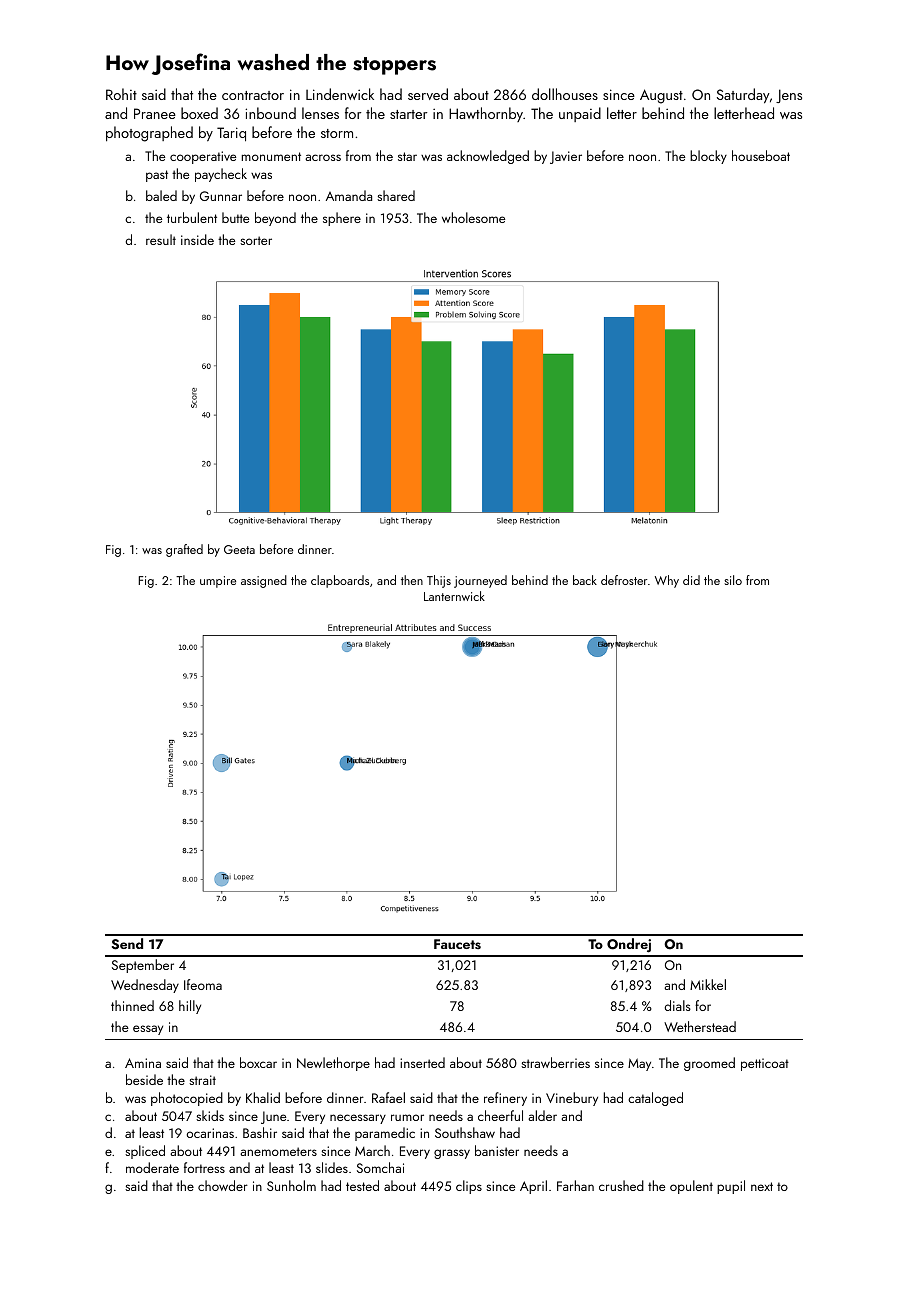 The width and height of the image is (908, 1316). What do you see at coordinates (473, 217) in the image?
I see `wholesome` at bounding box center [473, 217].
